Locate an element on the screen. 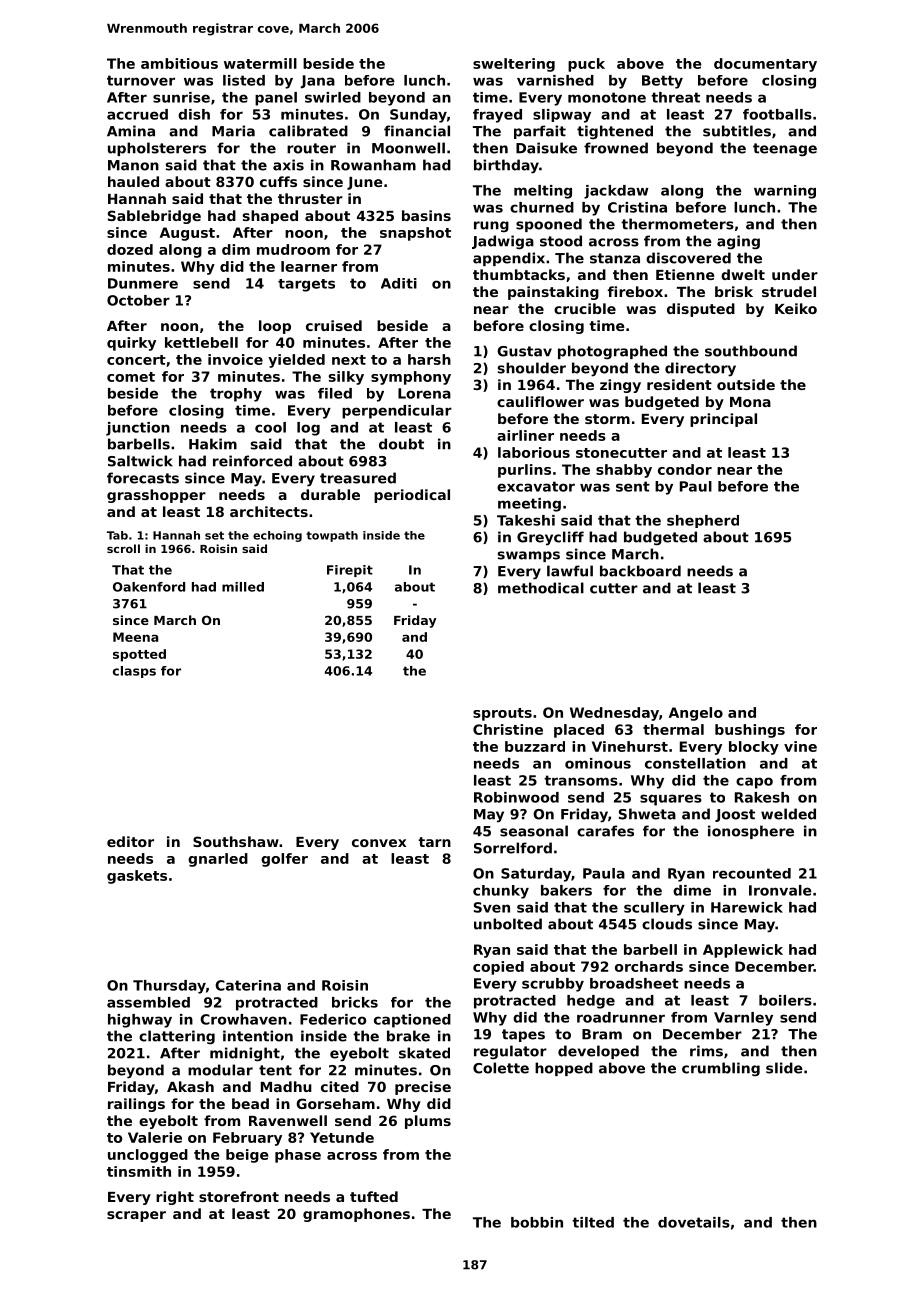 Image resolution: width=924 pixels, height=1308 pixels. directory is located at coordinates (700, 369).
